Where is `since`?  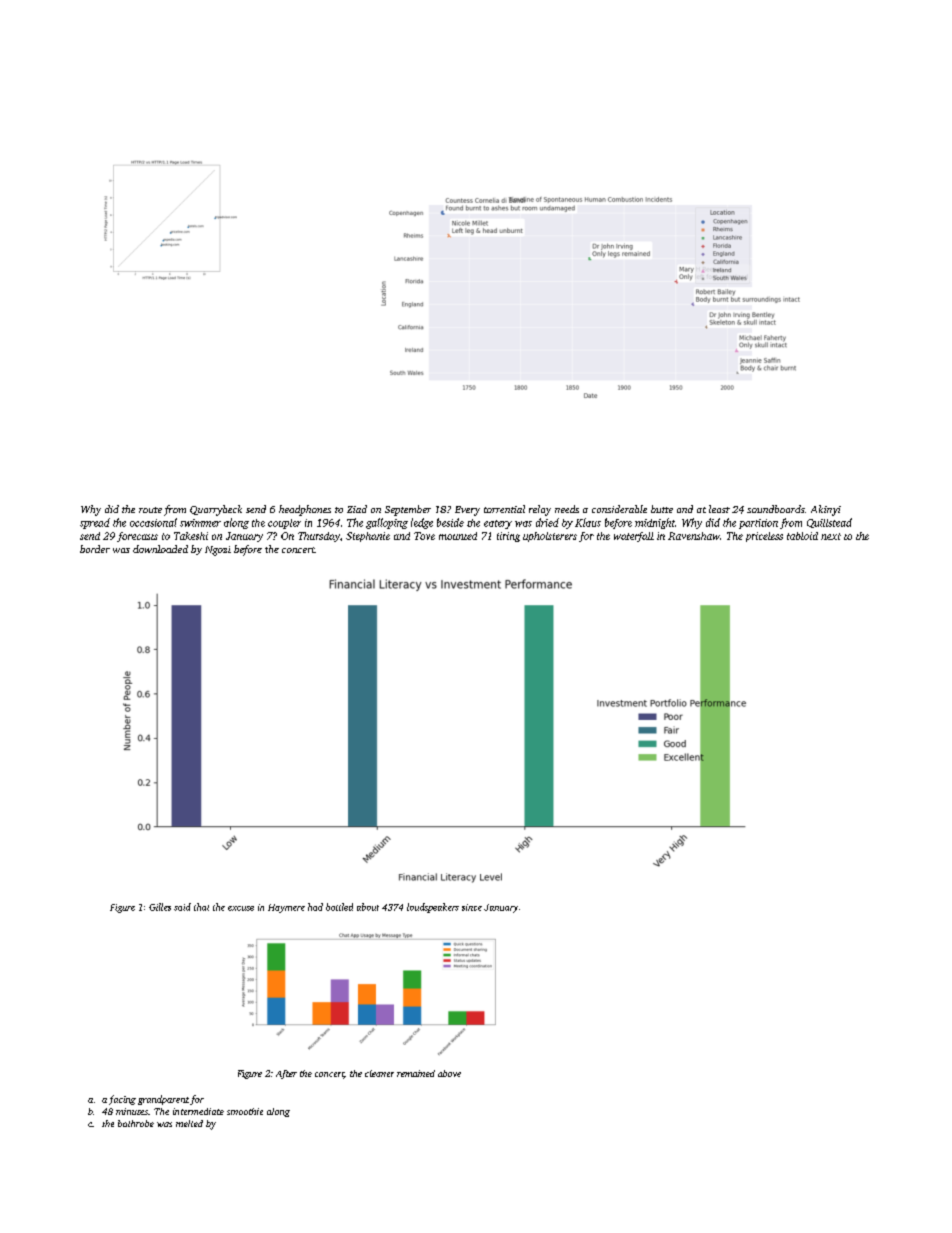
since is located at coordinates (472, 907).
